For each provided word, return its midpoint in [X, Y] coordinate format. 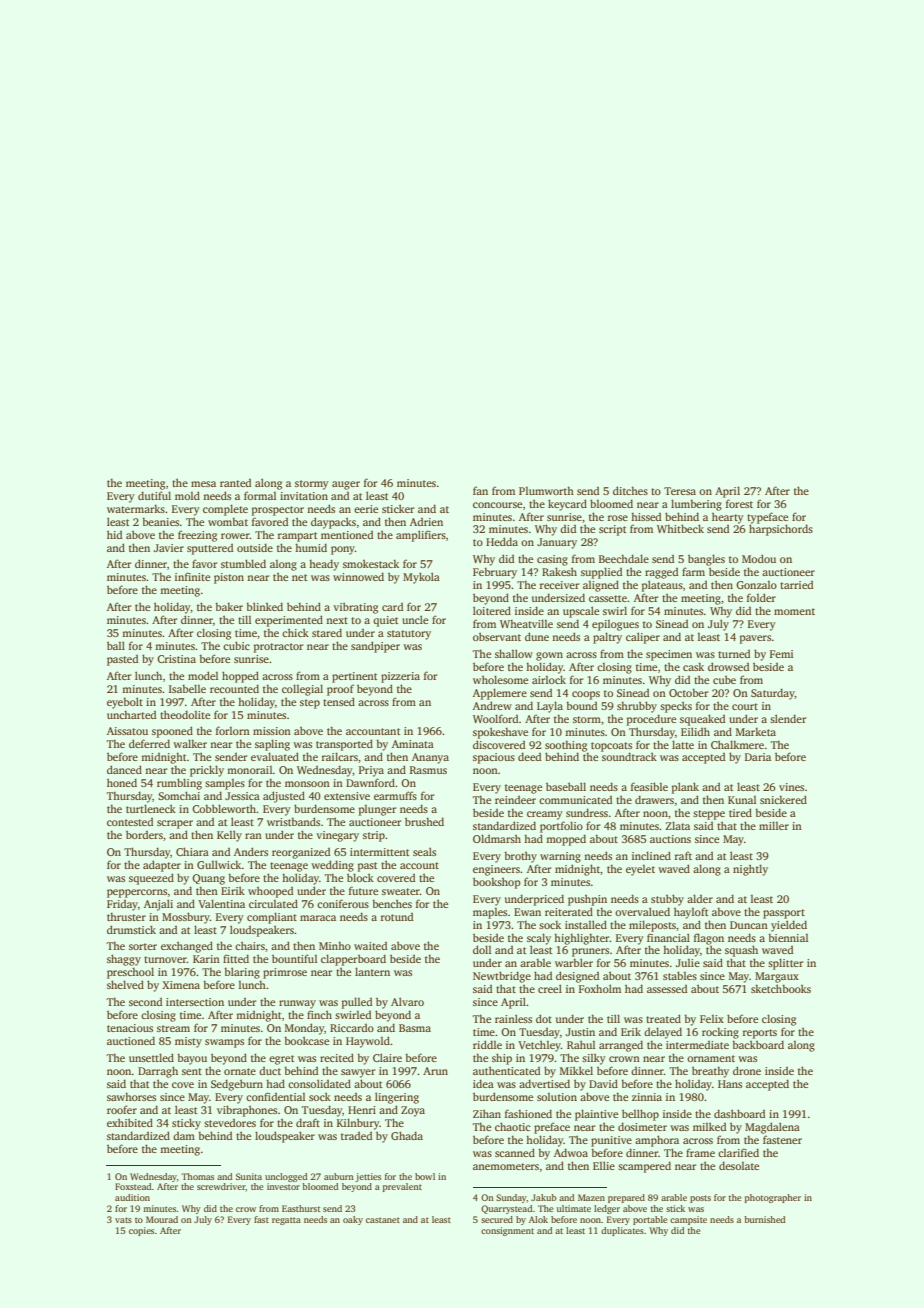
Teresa [680, 491]
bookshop [497, 883]
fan [480, 490]
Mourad [162, 1219]
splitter [785, 964]
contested [130, 822]
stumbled [243, 563]
